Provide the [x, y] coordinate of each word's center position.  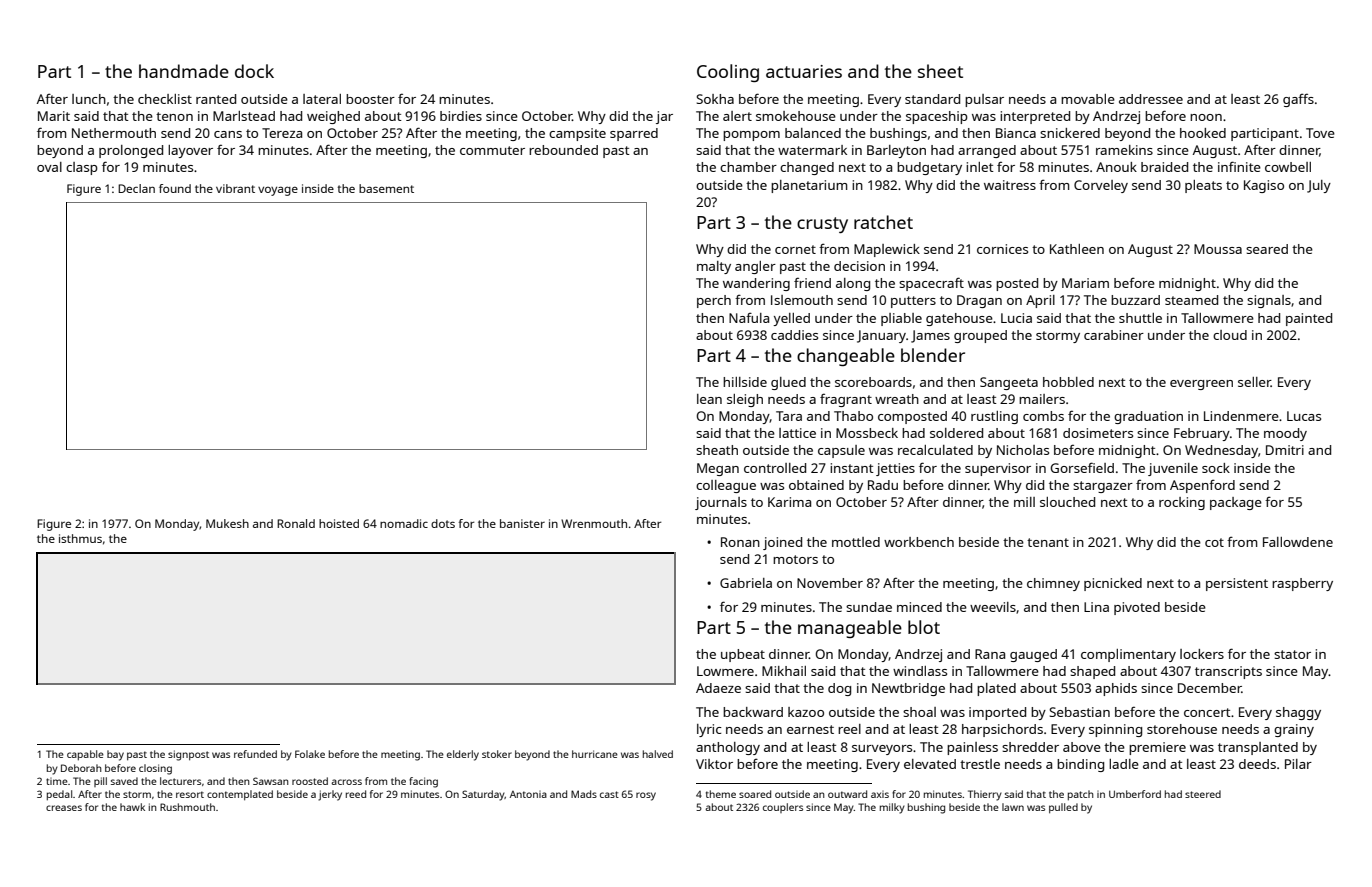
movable [1088, 99]
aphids [1116, 689]
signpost [188, 755]
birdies [461, 116]
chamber [748, 167]
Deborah [81, 768]
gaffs [1298, 100]
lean [709, 399]
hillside [745, 382]
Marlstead [244, 116]
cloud [1230, 335]
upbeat [743, 655]
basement [386, 188]
